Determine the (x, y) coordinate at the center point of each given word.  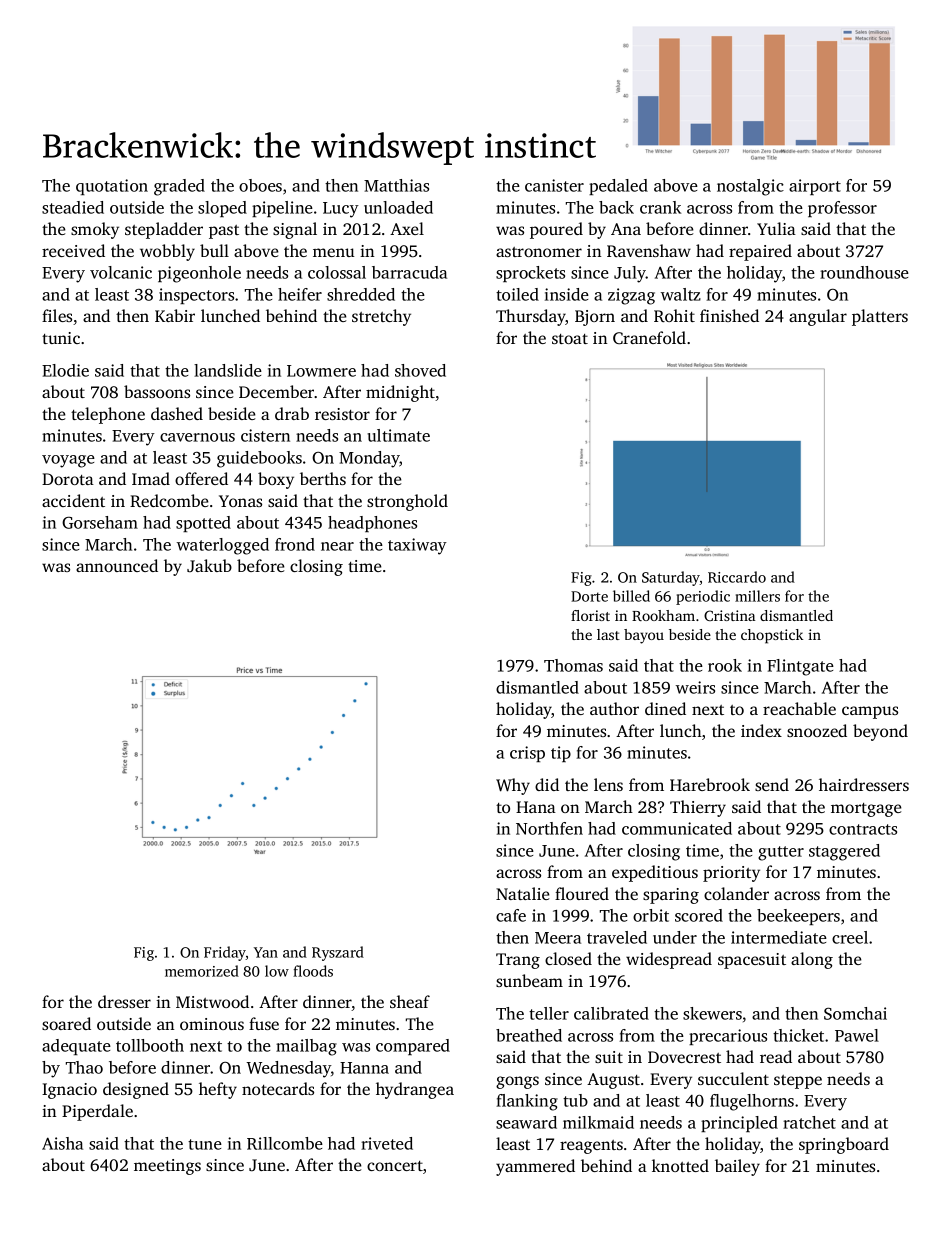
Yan (266, 952)
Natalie (523, 893)
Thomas (573, 665)
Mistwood (212, 1001)
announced (117, 565)
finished (729, 315)
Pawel (857, 1035)
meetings (167, 1167)
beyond (880, 732)
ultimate (398, 435)
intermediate (779, 937)
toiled (517, 294)
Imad (151, 478)
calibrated (611, 1013)
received (73, 250)
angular (818, 317)
